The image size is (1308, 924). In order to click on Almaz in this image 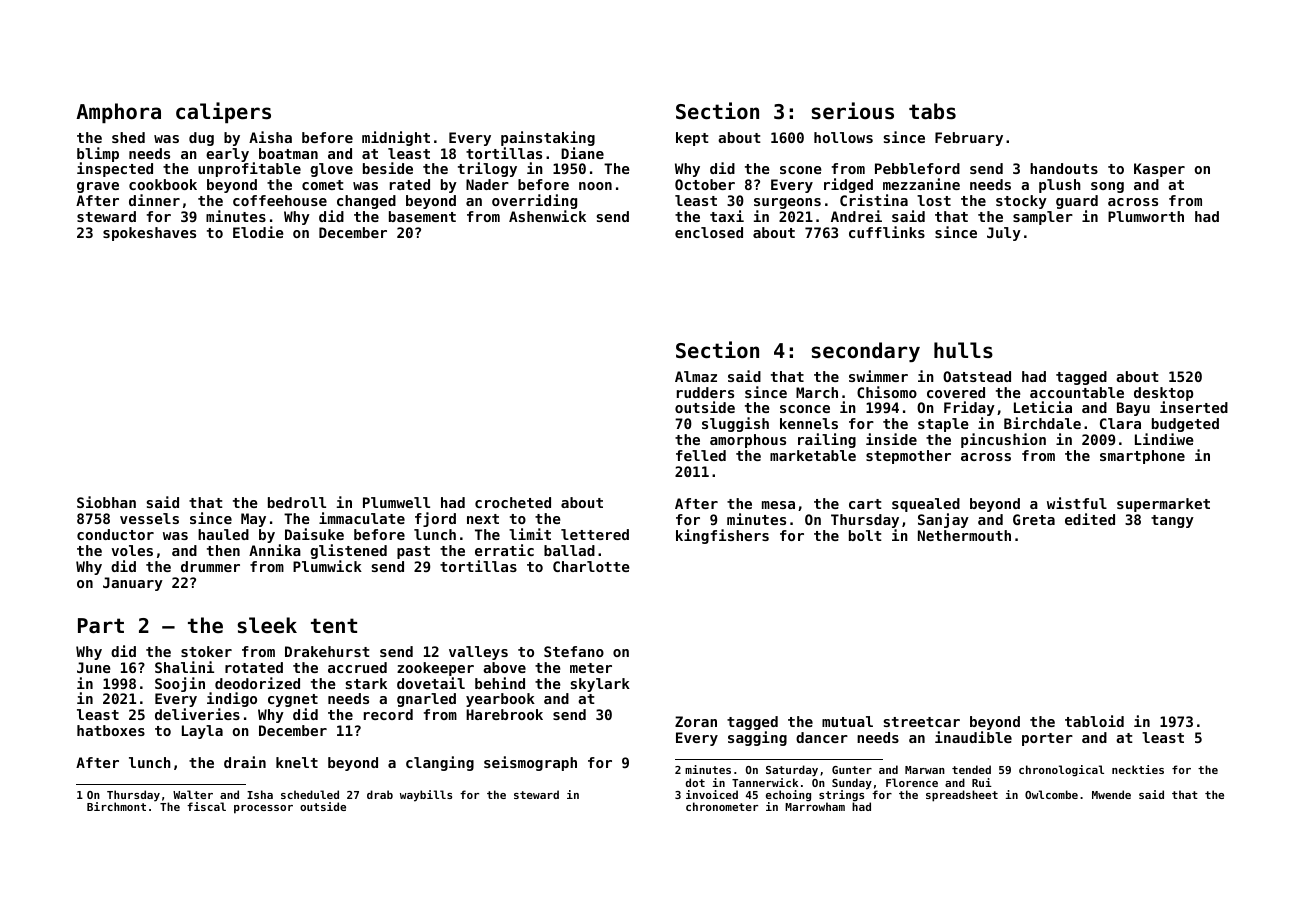, I will do `click(696, 376)`.
